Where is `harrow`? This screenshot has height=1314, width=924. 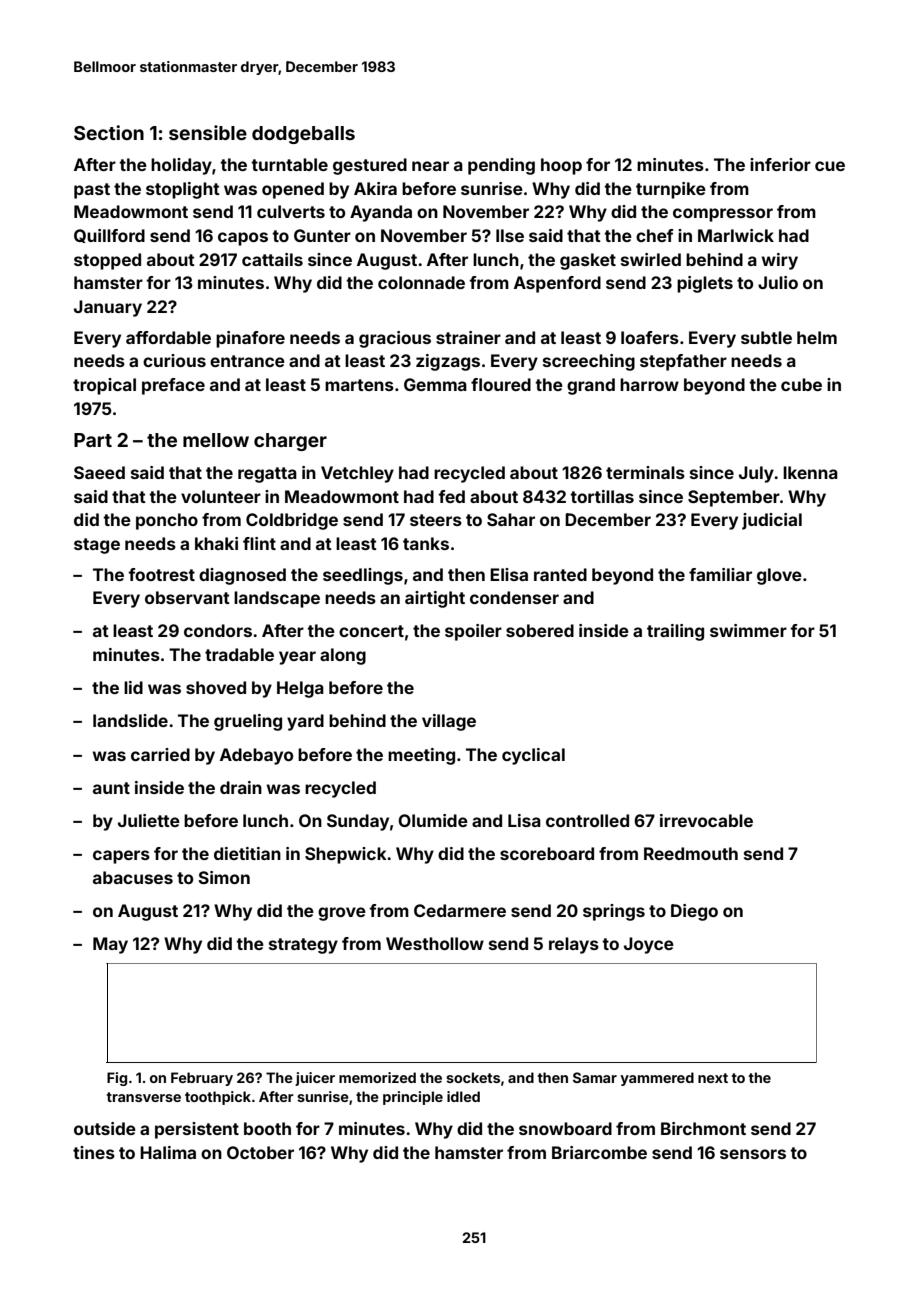
harrow is located at coordinates (649, 384).
